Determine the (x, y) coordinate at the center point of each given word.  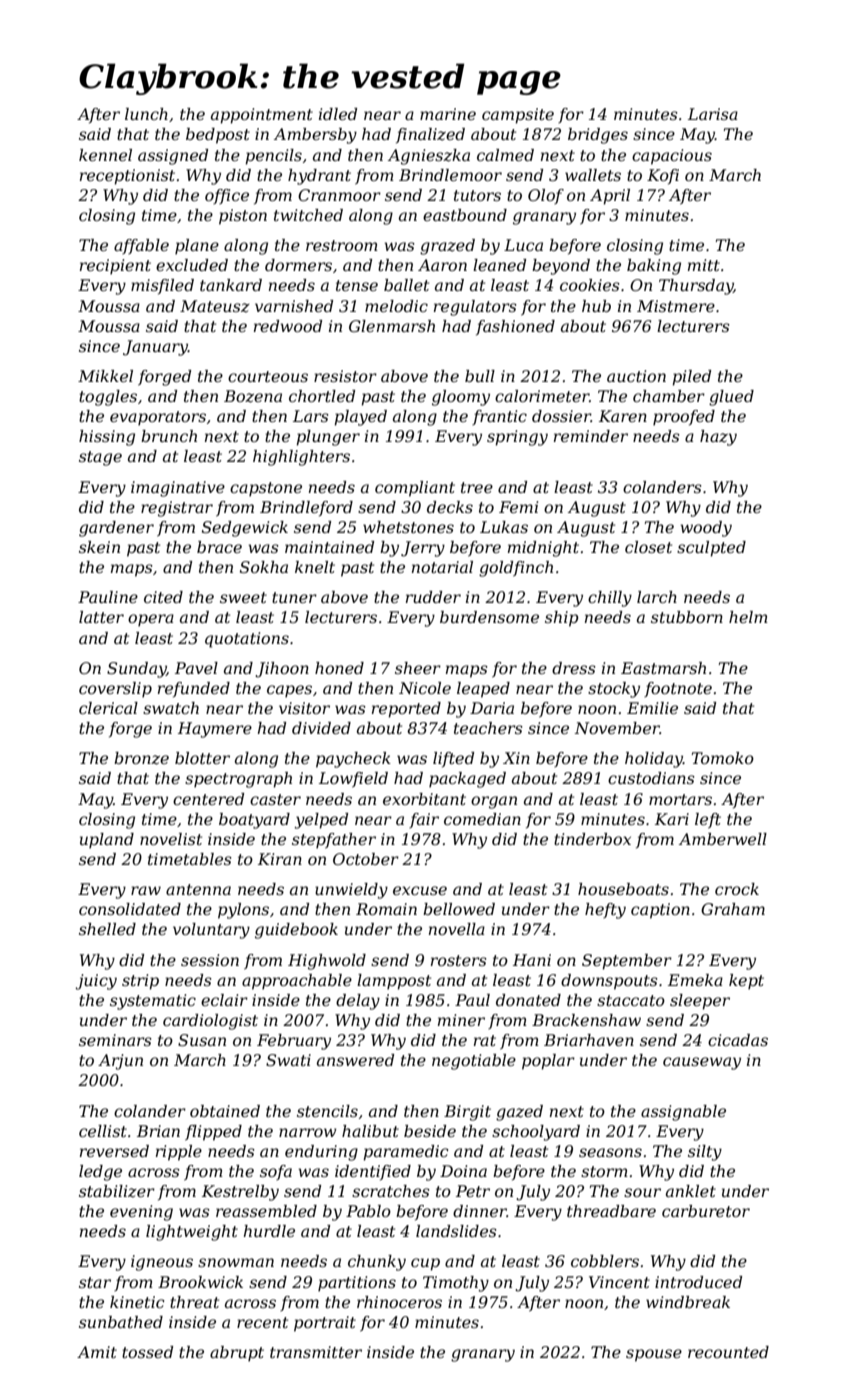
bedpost (218, 136)
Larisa (713, 114)
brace (219, 547)
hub (596, 306)
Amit (97, 1352)
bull (480, 376)
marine (448, 114)
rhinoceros (399, 1302)
